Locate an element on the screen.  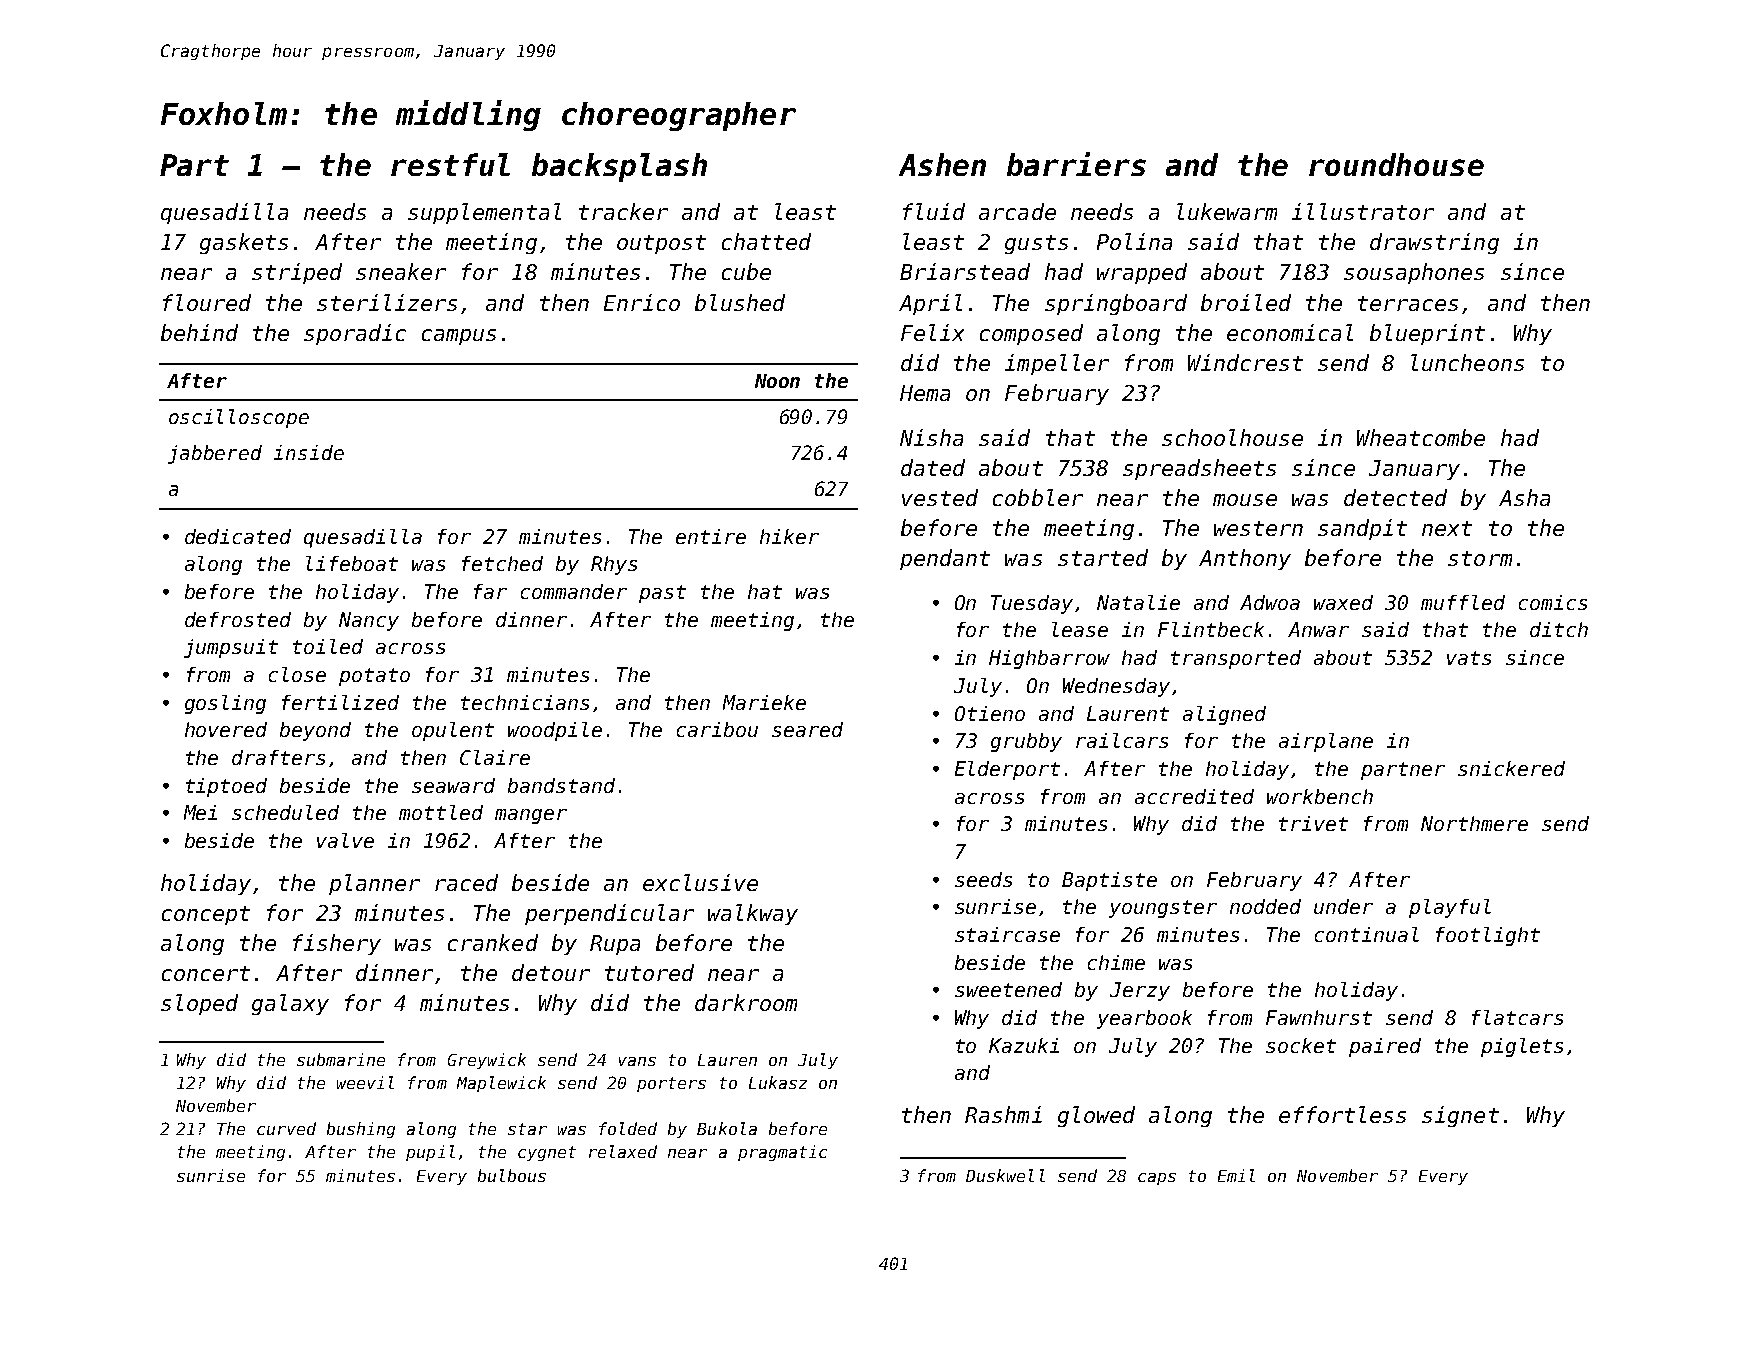
roundhouse is located at coordinates (1396, 164).
